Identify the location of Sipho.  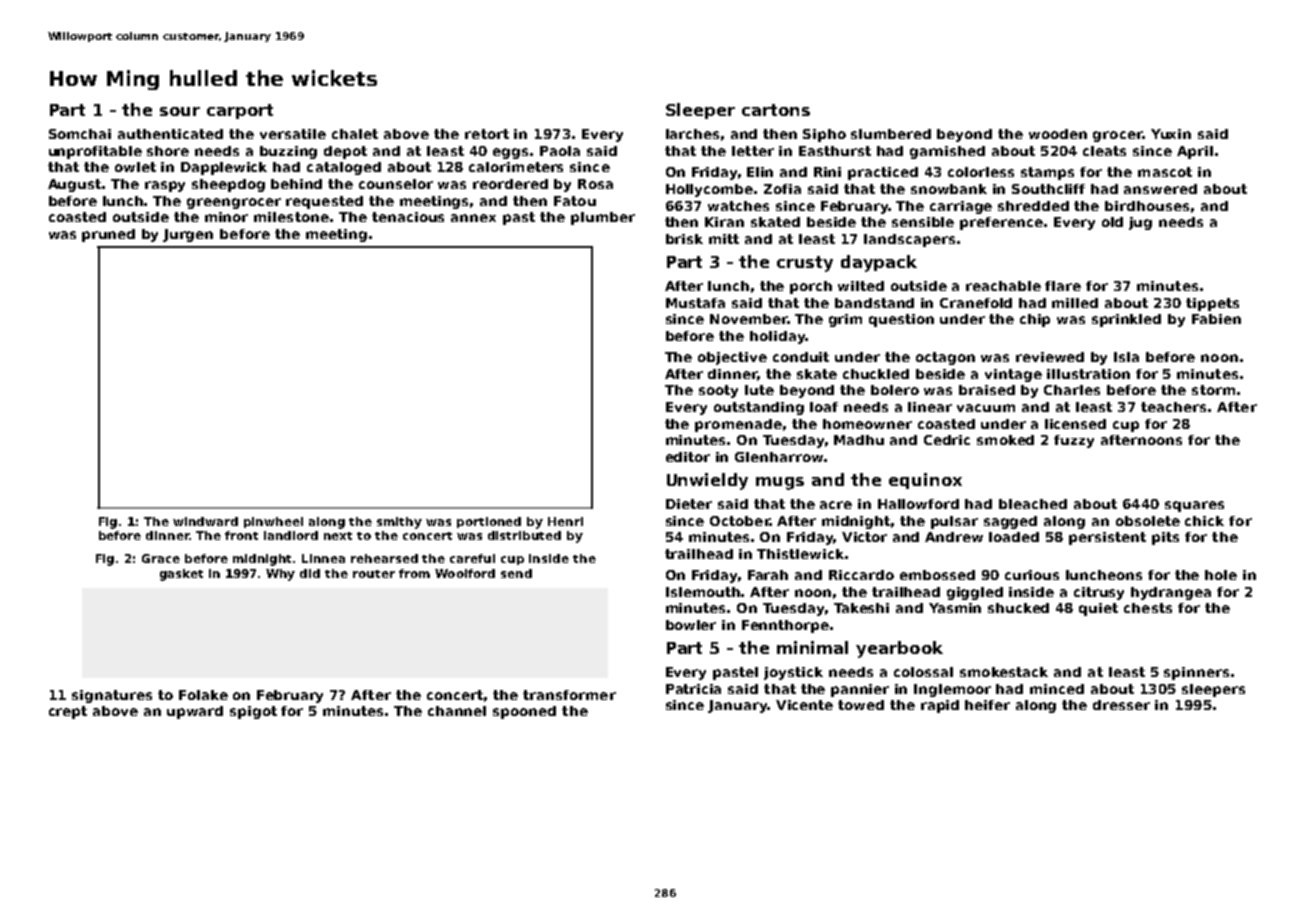
(824, 135).
